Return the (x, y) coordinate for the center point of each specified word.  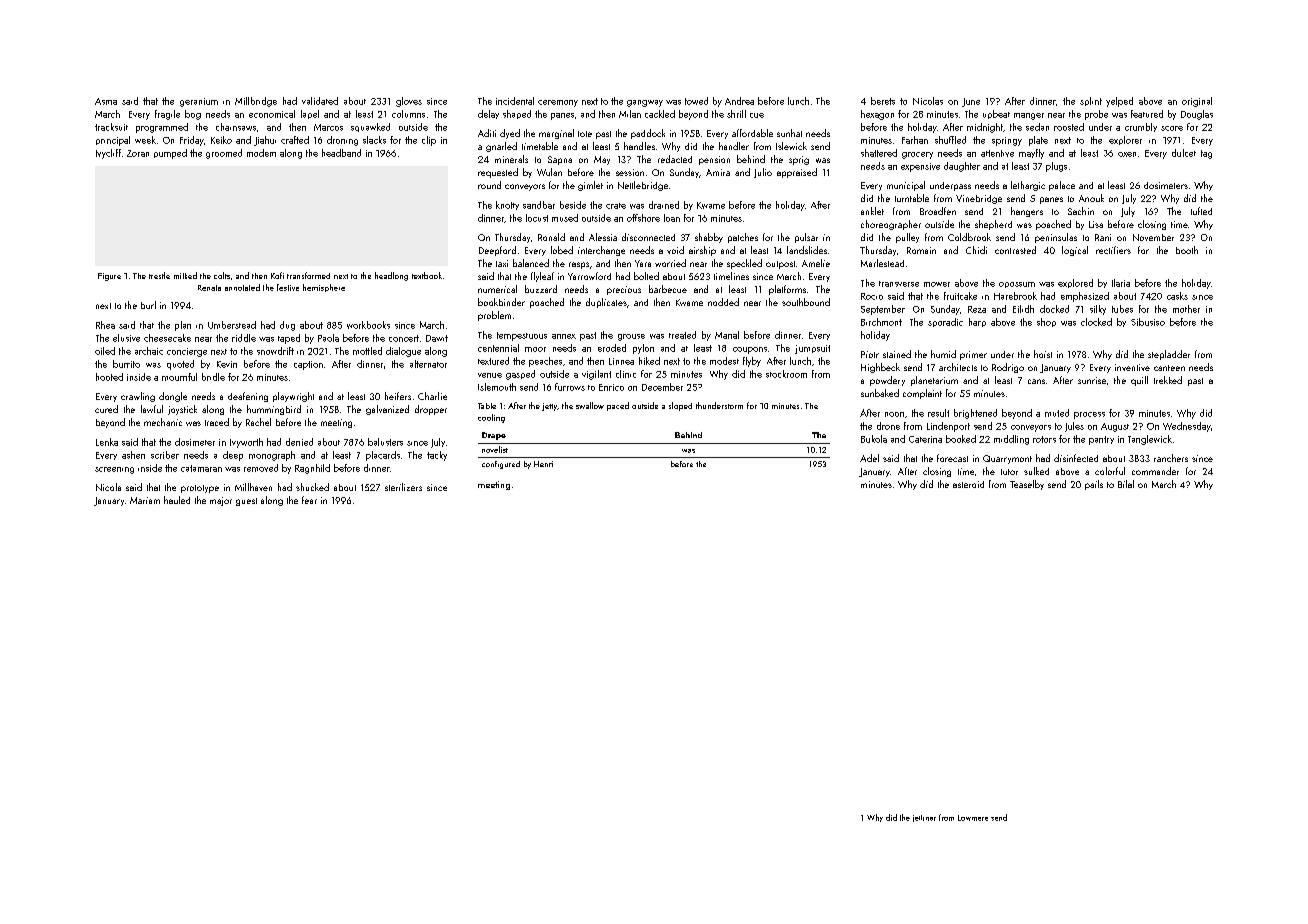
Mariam (145, 500)
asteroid (968, 484)
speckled (744, 264)
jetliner (924, 818)
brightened (975, 414)
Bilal (1126, 484)
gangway (645, 103)
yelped (1119, 102)
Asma (106, 101)
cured (106, 409)
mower (937, 284)
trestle (159, 275)
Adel (869, 458)
